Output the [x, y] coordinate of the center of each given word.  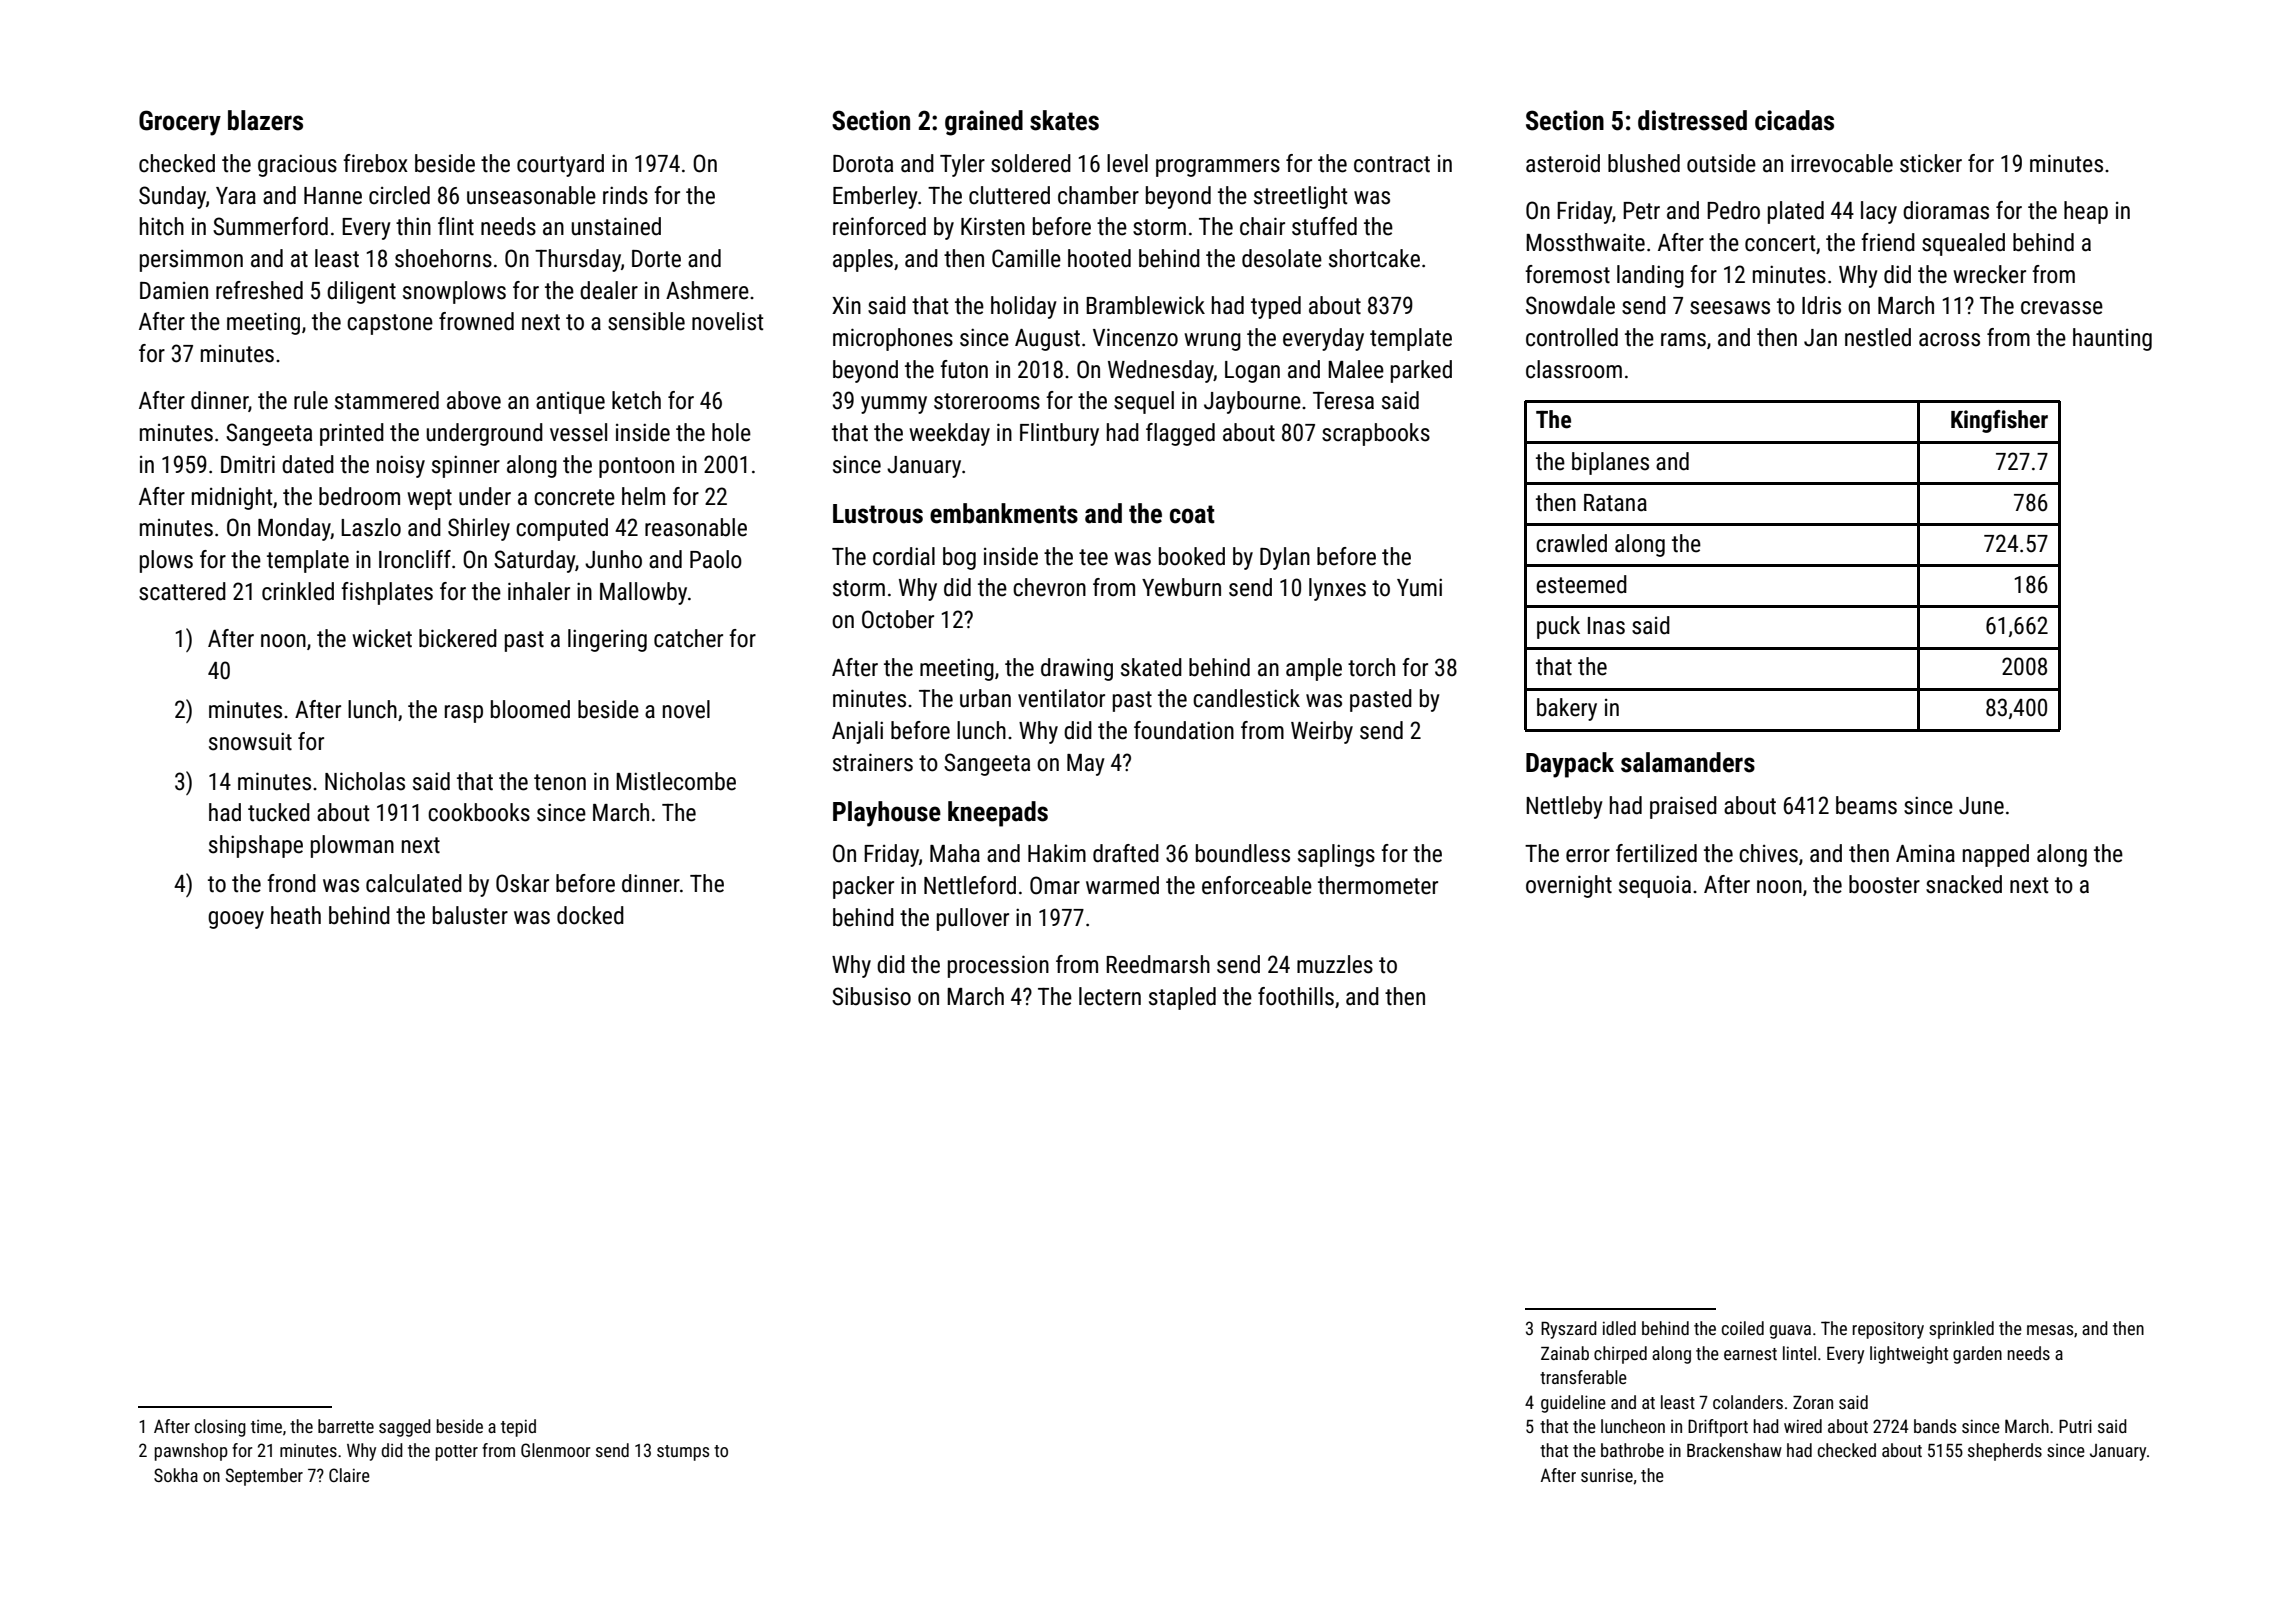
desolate [1282, 258]
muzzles [1335, 964]
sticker [1931, 163]
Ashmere [707, 290]
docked [590, 915]
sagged [405, 1428]
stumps [683, 1453]
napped [1996, 855]
